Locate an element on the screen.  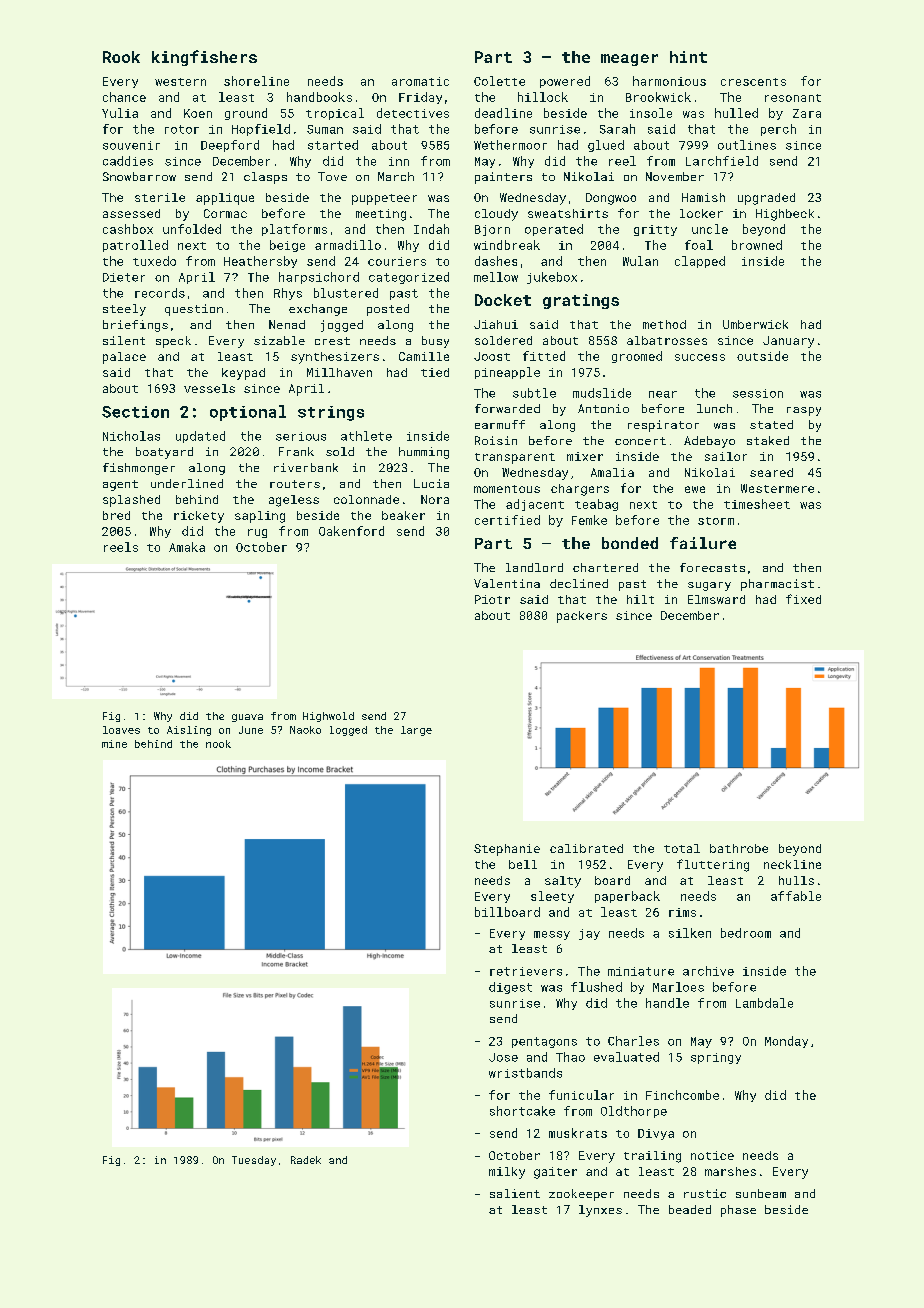
clapped is located at coordinates (700, 262).
